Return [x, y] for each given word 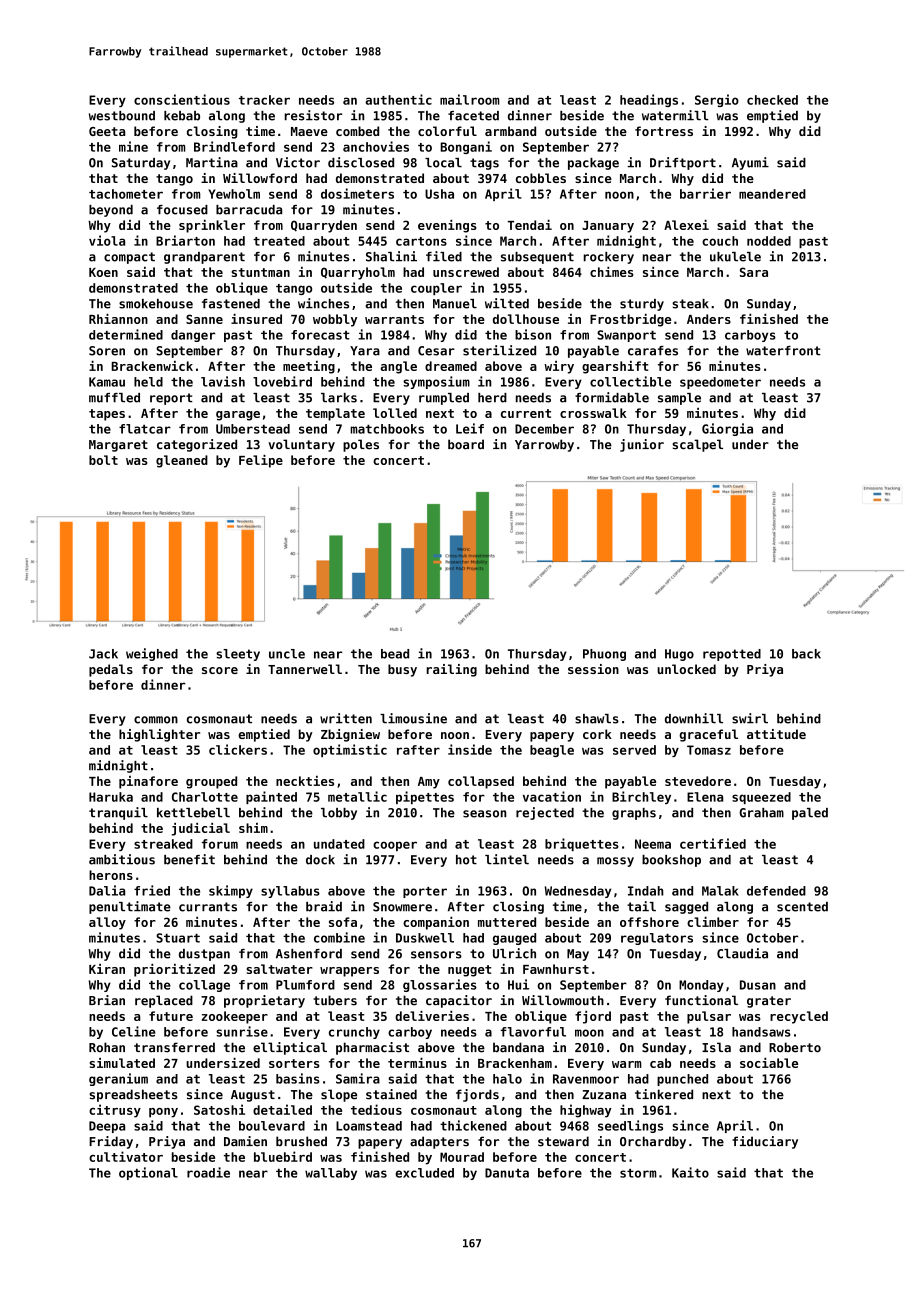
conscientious [182, 99]
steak [690, 304]
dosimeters [357, 193]
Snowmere [402, 907]
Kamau [107, 382]
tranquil [118, 813]
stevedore [698, 781]
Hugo [679, 655]
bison [533, 334]
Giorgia [727, 429]
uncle [287, 654]
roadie [208, 1172]
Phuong [604, 655]
